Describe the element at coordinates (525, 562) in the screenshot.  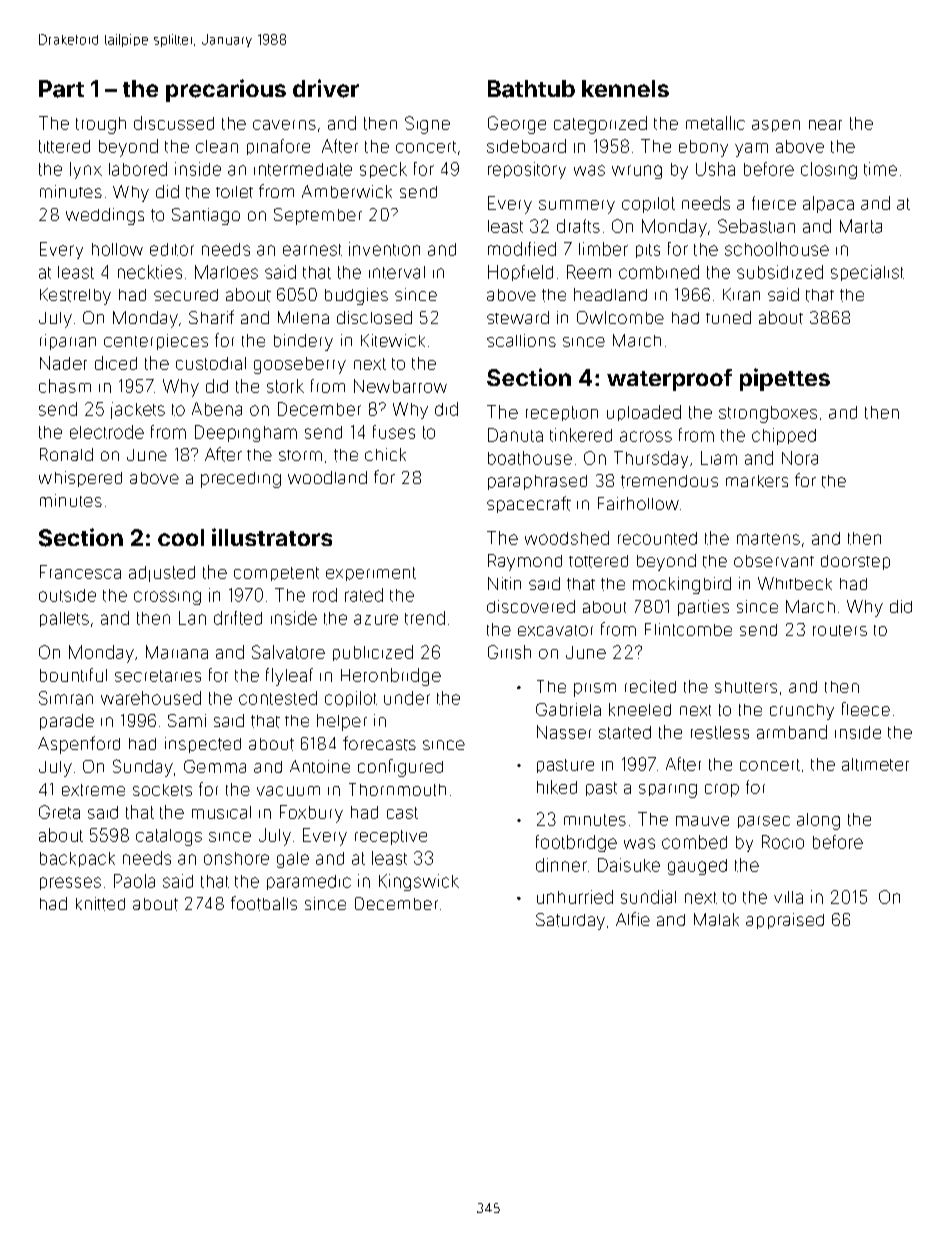
I see `Raymond` at that location.
